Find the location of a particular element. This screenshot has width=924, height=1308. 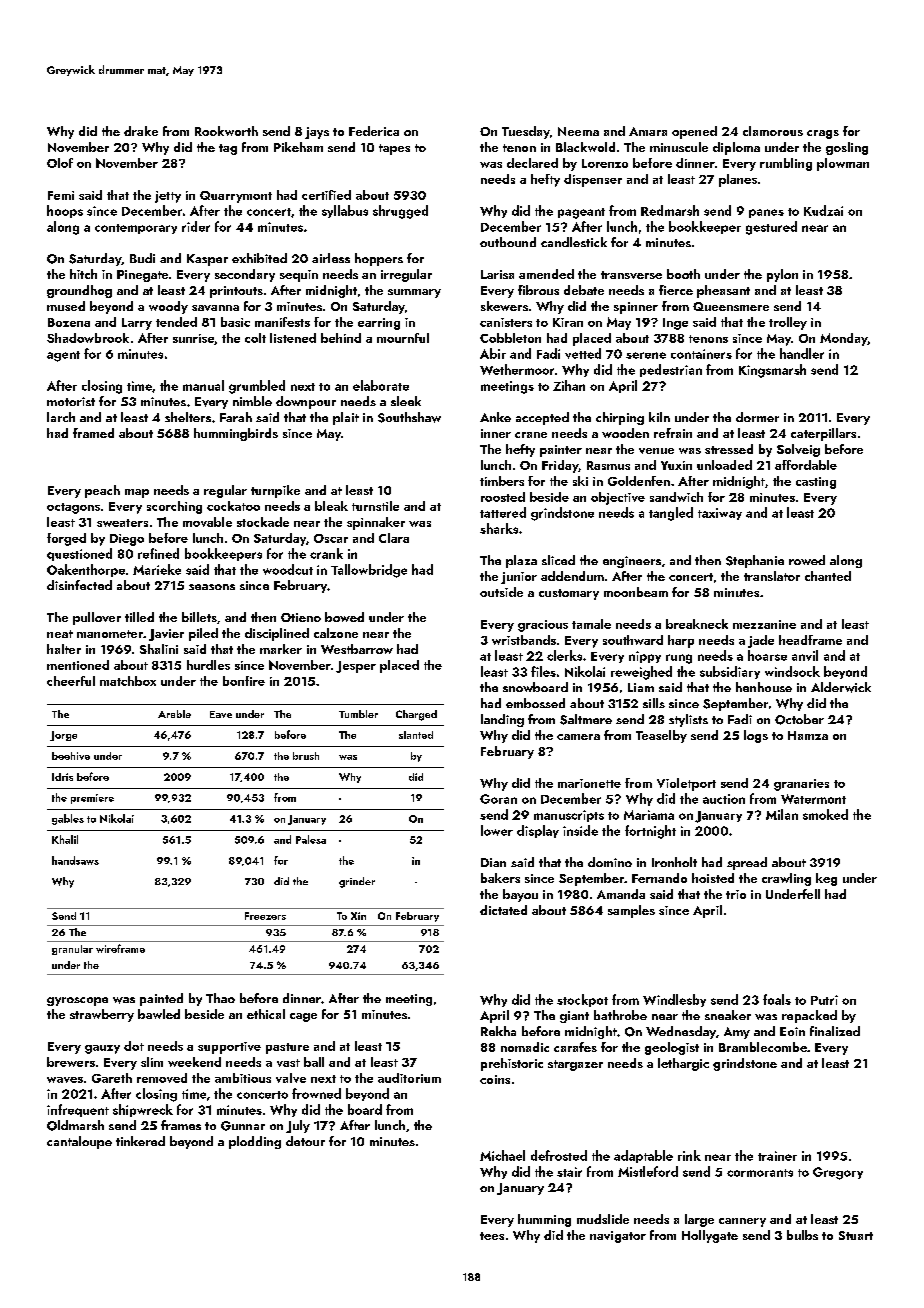

declared is located at coordinates (532, 163).
